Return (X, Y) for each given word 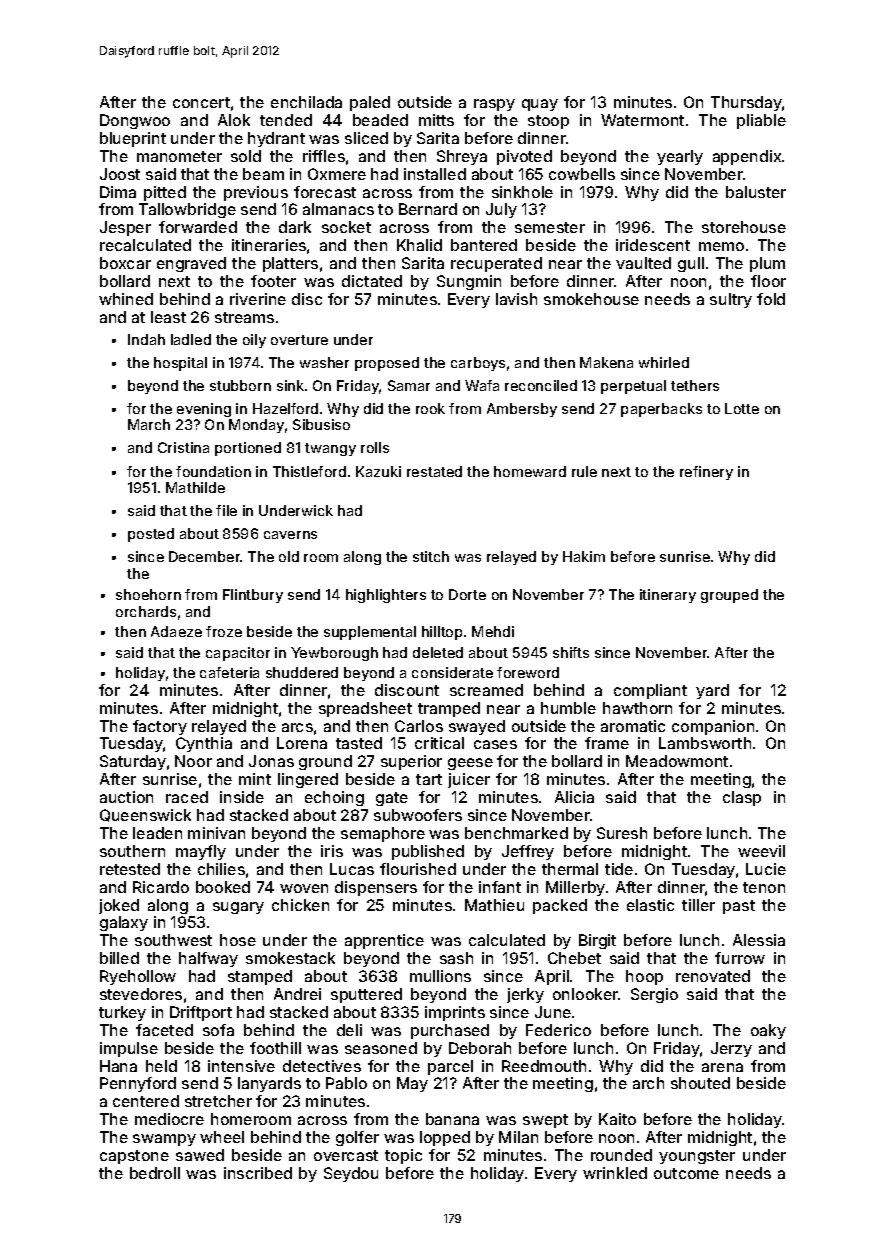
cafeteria (229, 672)
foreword (528, 672)
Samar (409, 385)
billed (119, 958)
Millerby (575, 888)
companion (713, 727)
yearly (680, 157)
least (168, 317)
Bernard (428, 209)
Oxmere (337, 174)
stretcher (218, 1101)
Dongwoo (135, 121)
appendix (747, 157)
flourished (418, 869)
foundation (213, 471)
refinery (706, 473)
